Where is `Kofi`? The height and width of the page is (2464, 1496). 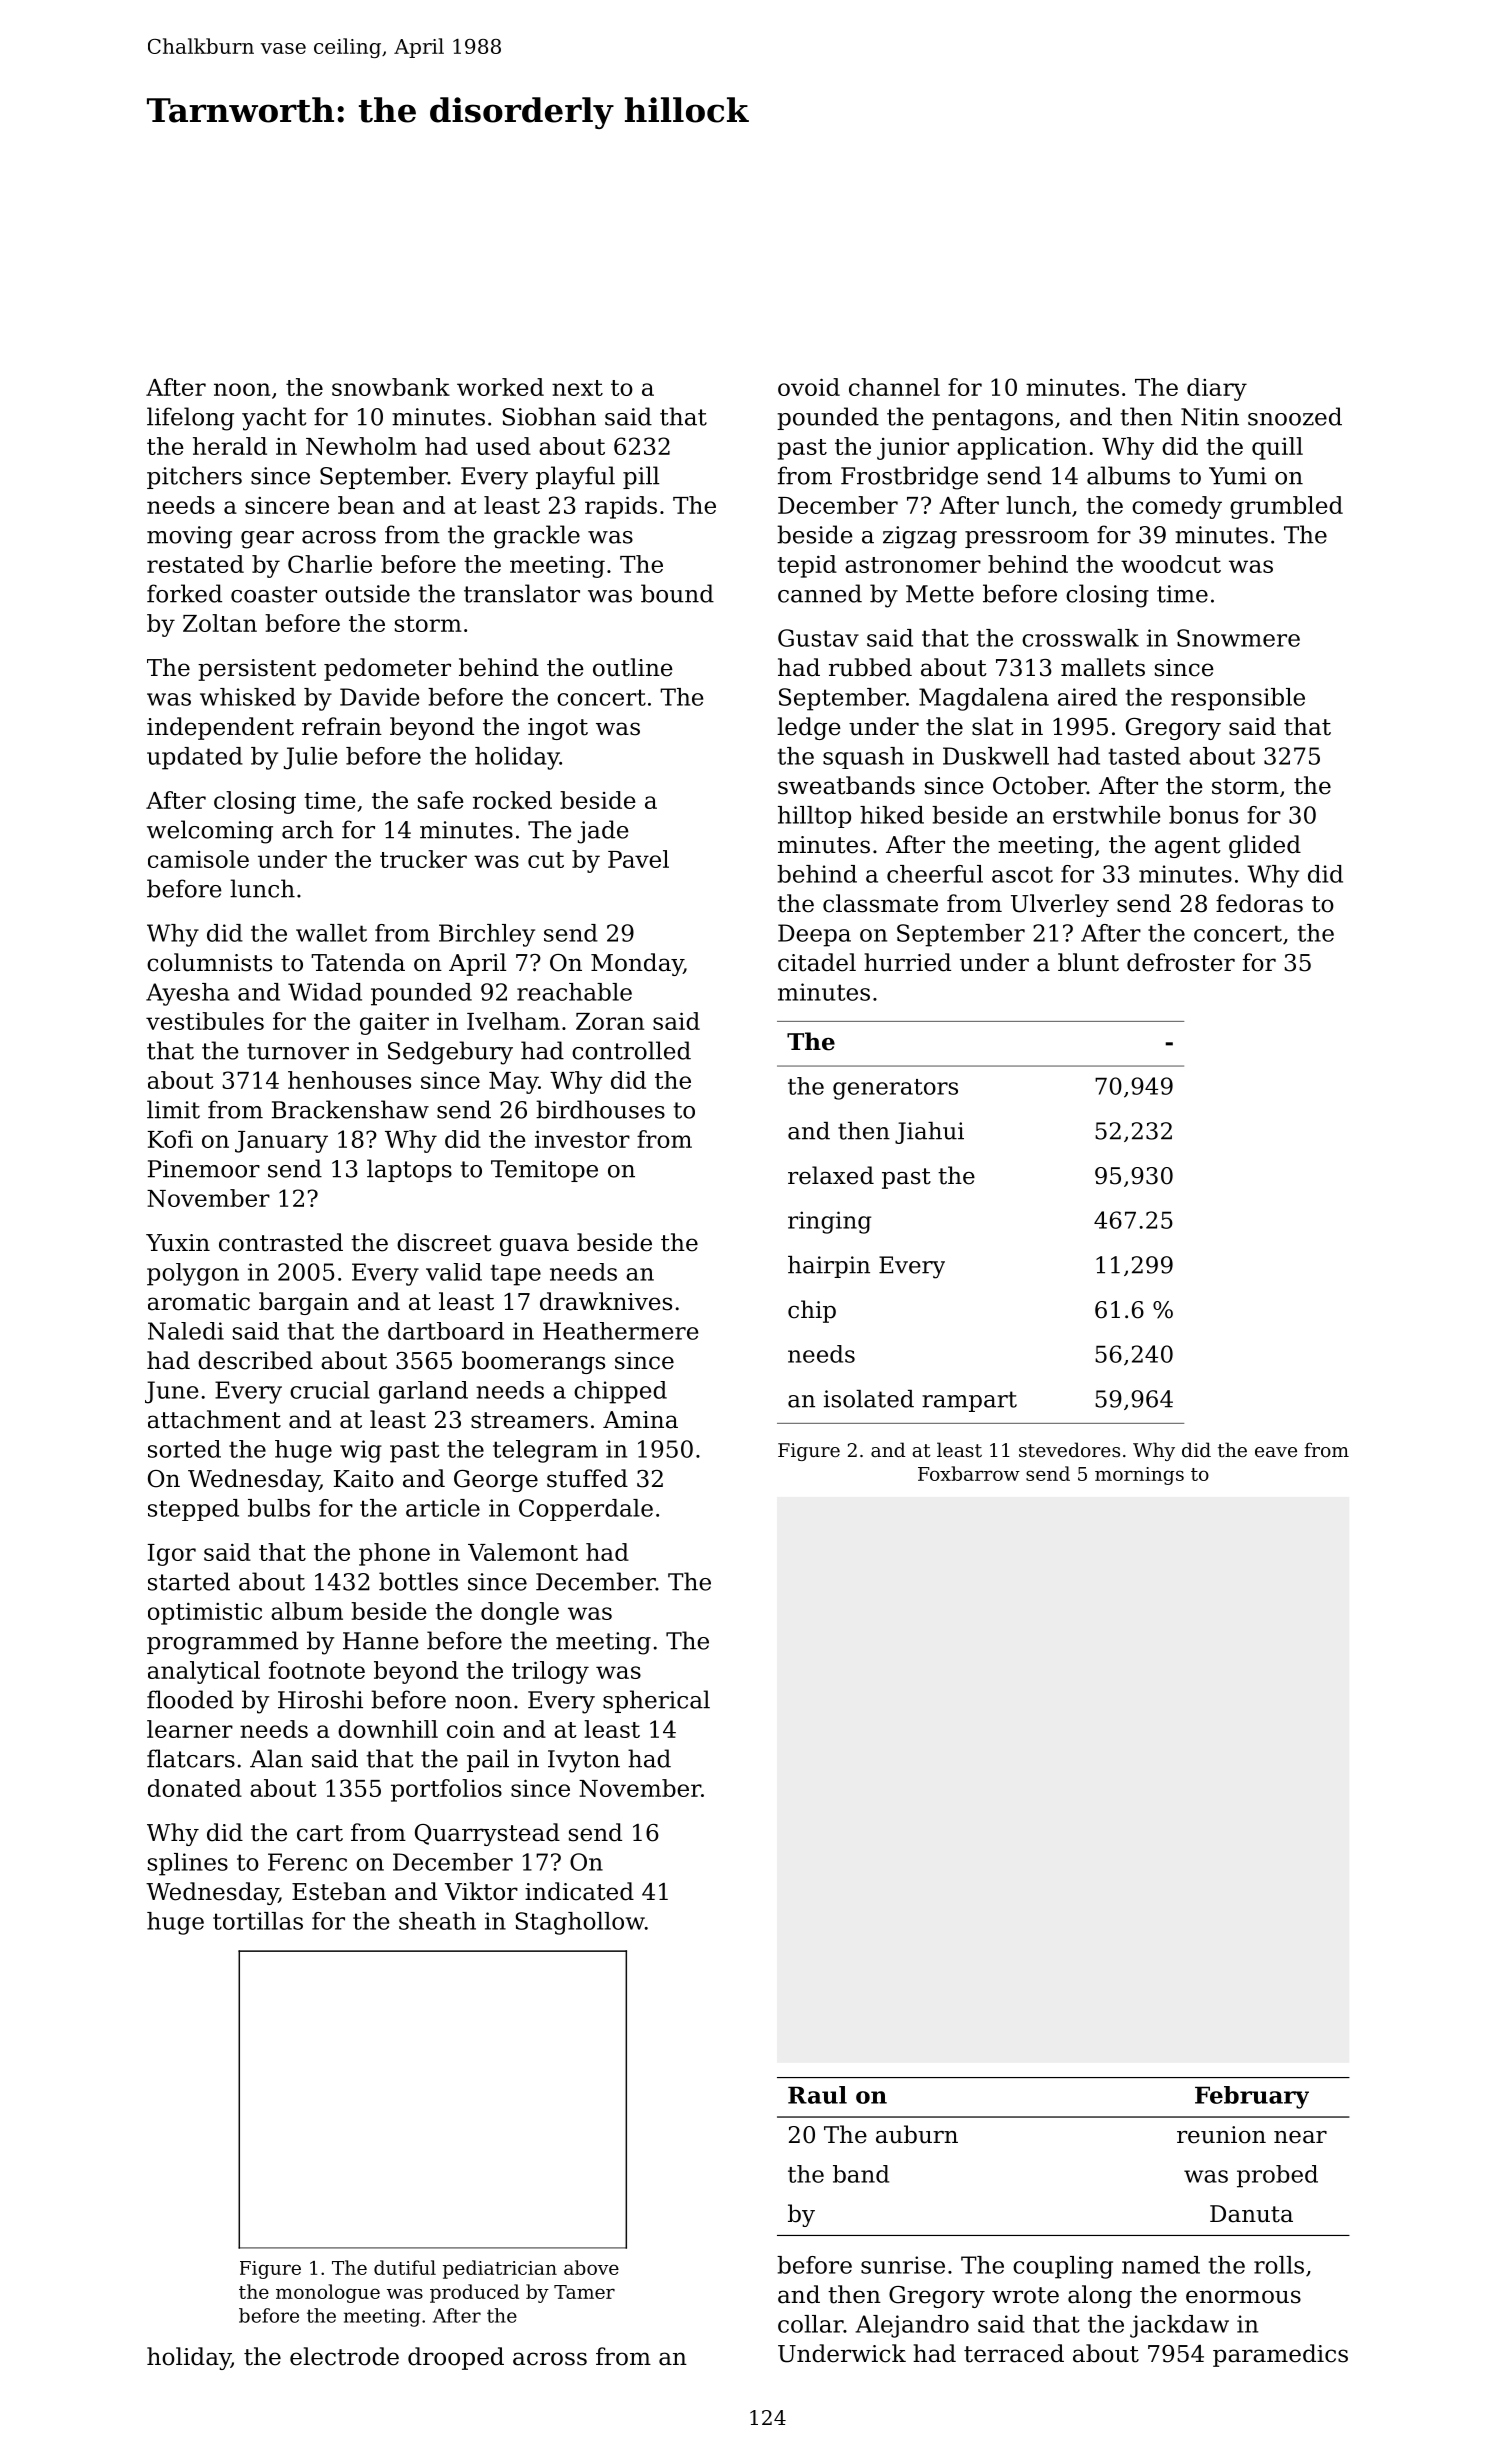
Kofi is located at coordinates (170, 1139).
